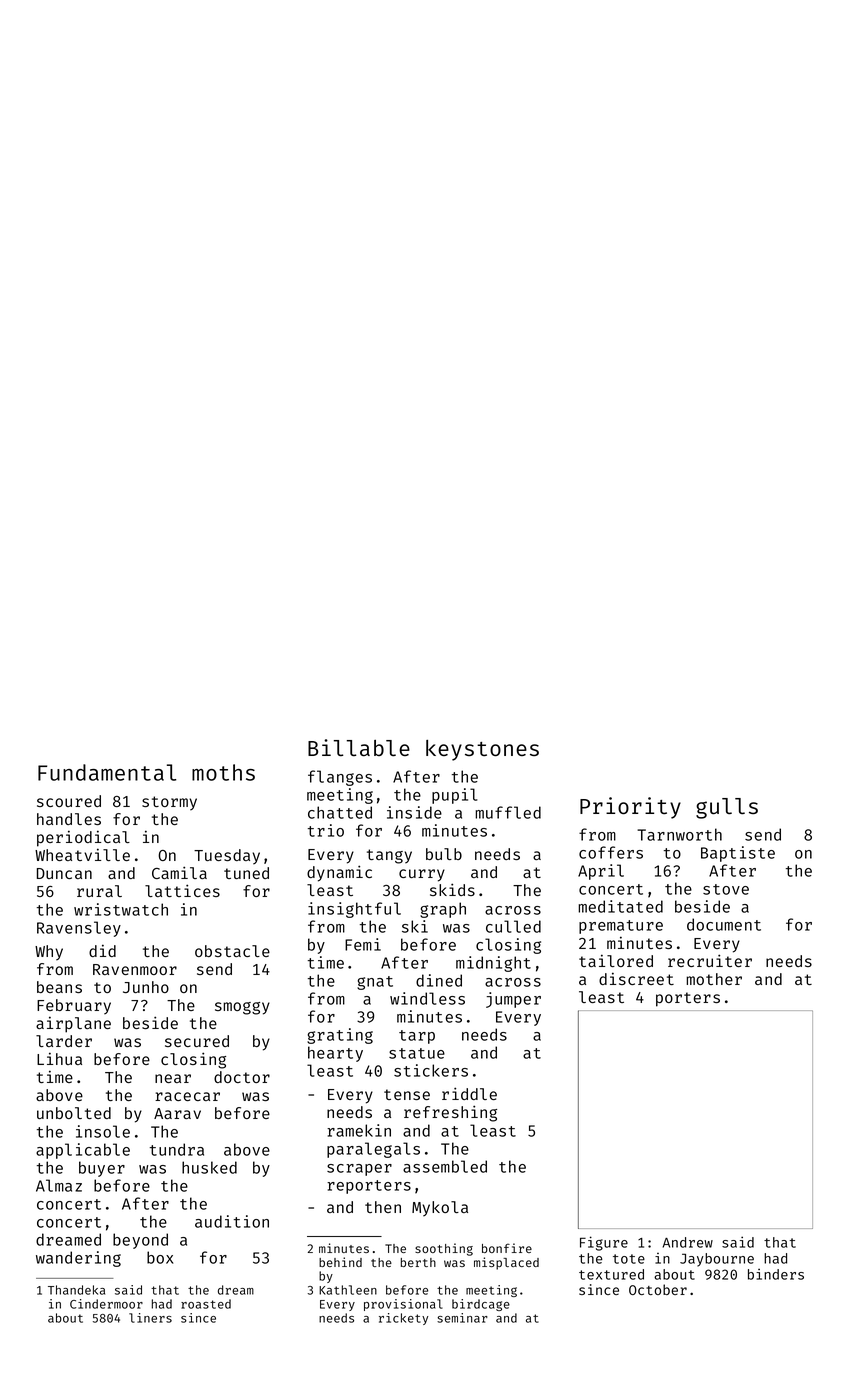 The height and width of the image is (1400, 849). I want to click on jumper, so click(513, 1000).
